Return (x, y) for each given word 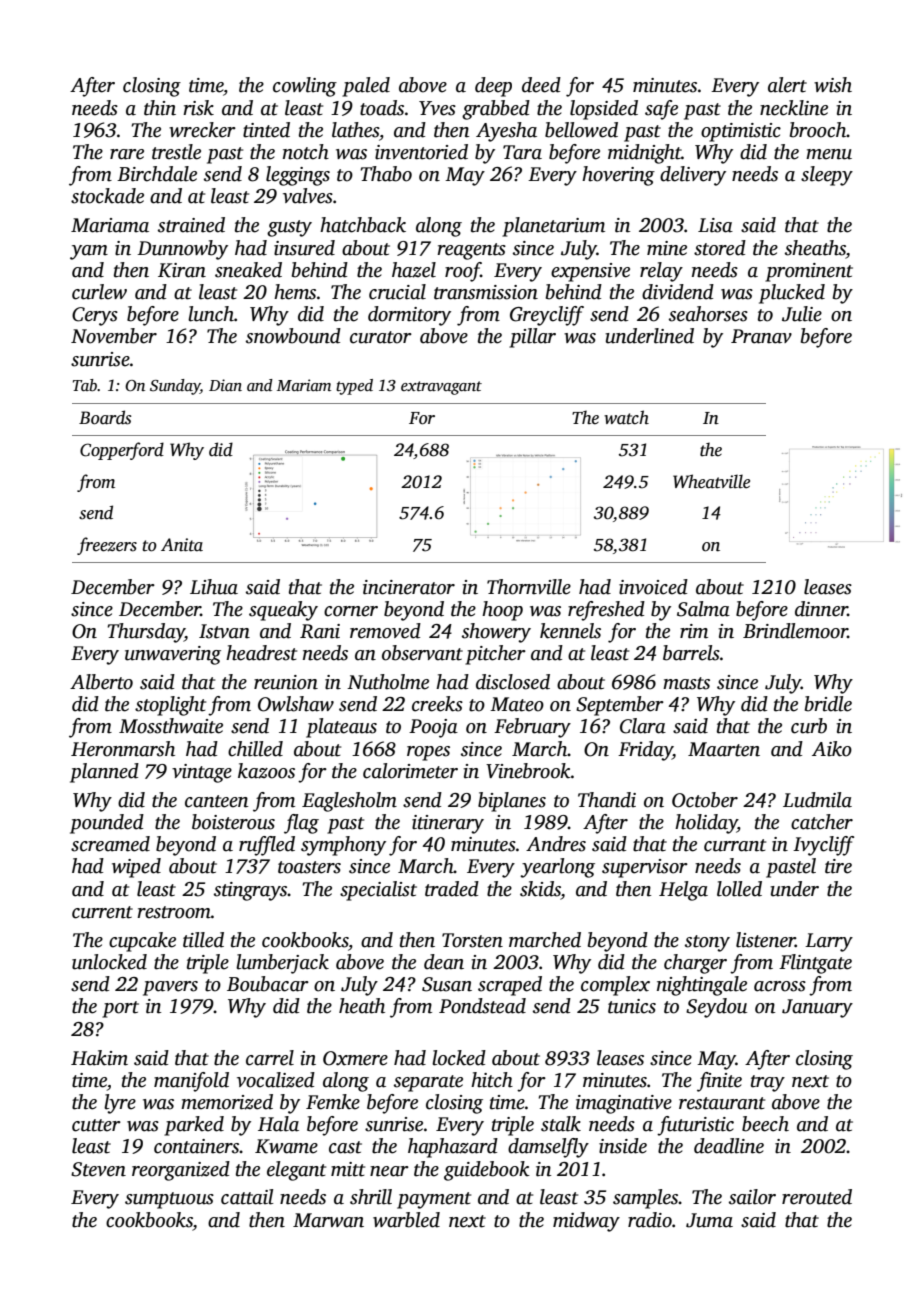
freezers (107, 546)
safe (661, 110)
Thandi (607, 800)
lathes (355, 130)
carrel (270, 1058)
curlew (99, 292)
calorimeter (410, 771)
